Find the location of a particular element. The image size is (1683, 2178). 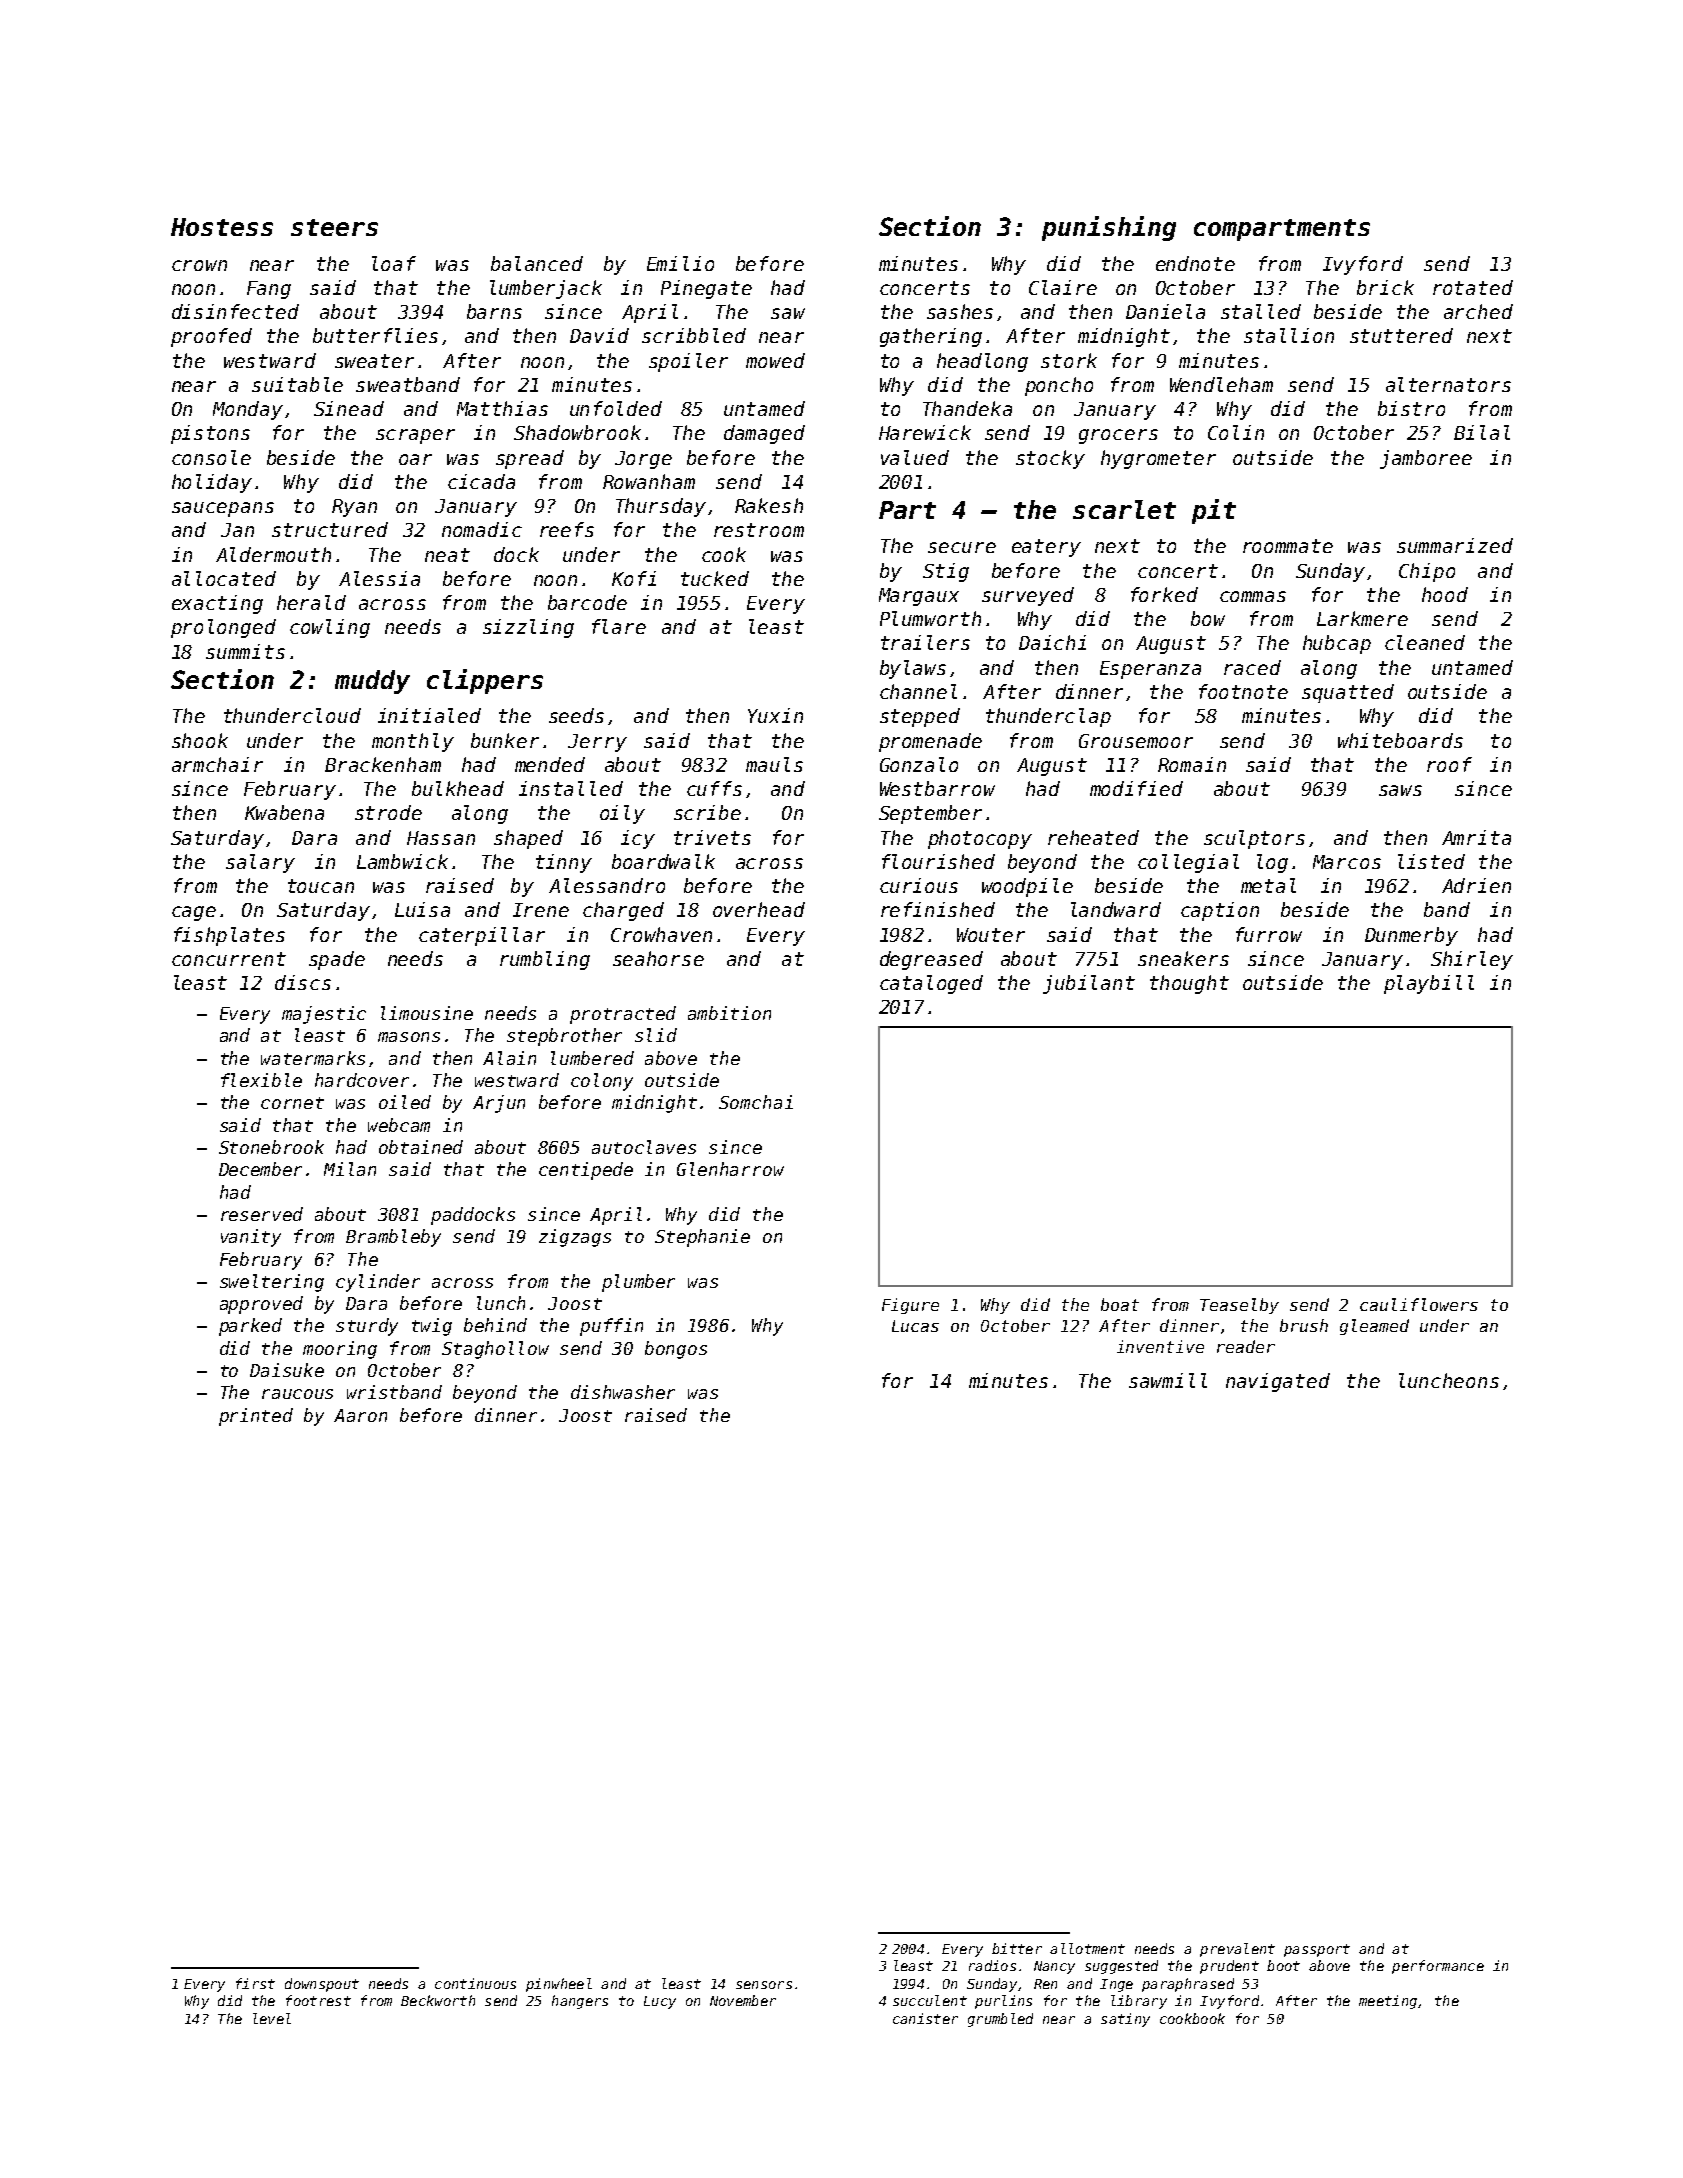

Monday is located at coordinates (248, 410).
